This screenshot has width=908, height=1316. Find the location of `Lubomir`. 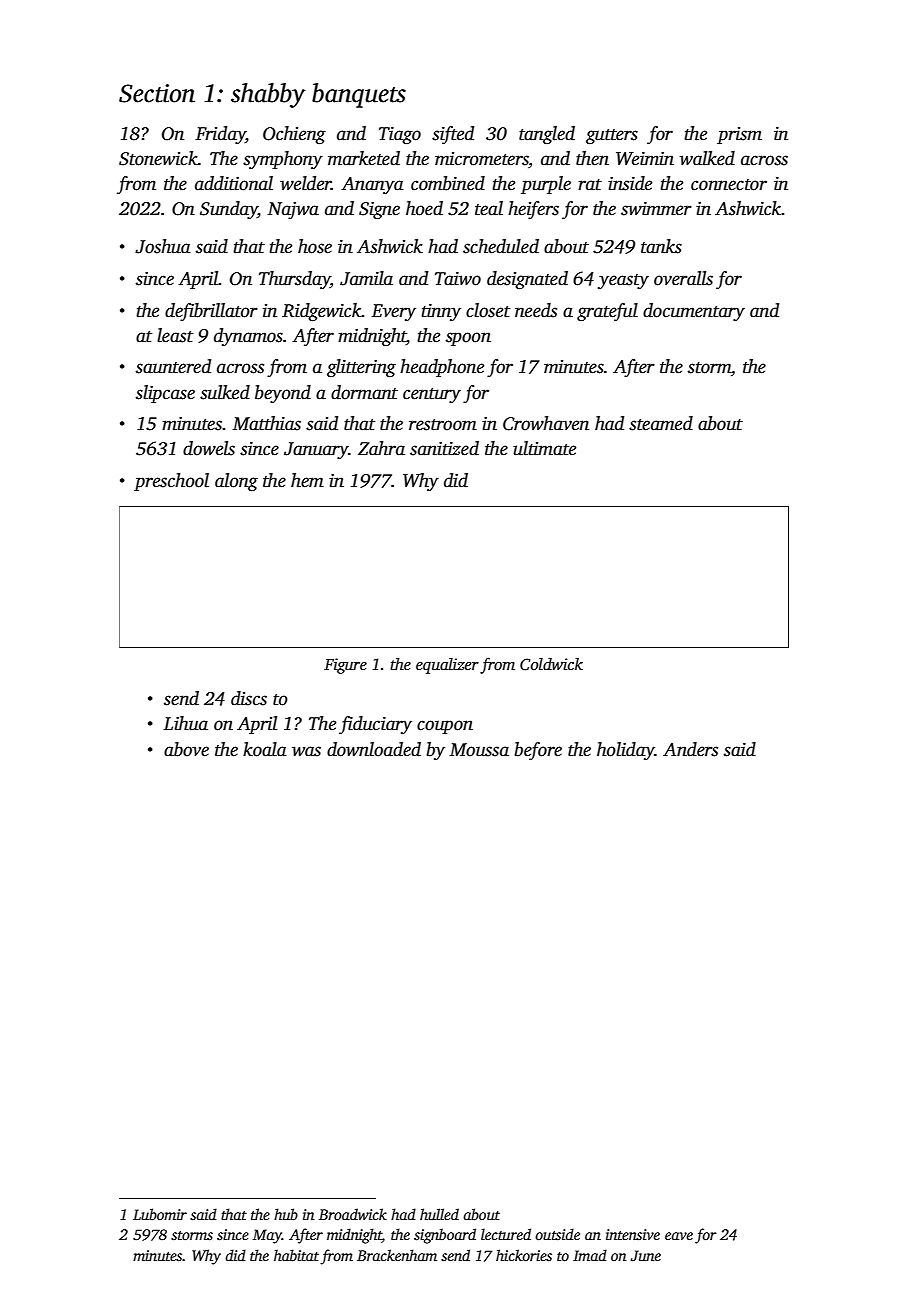

Lubomir is located at coordinates (160, 1214).
